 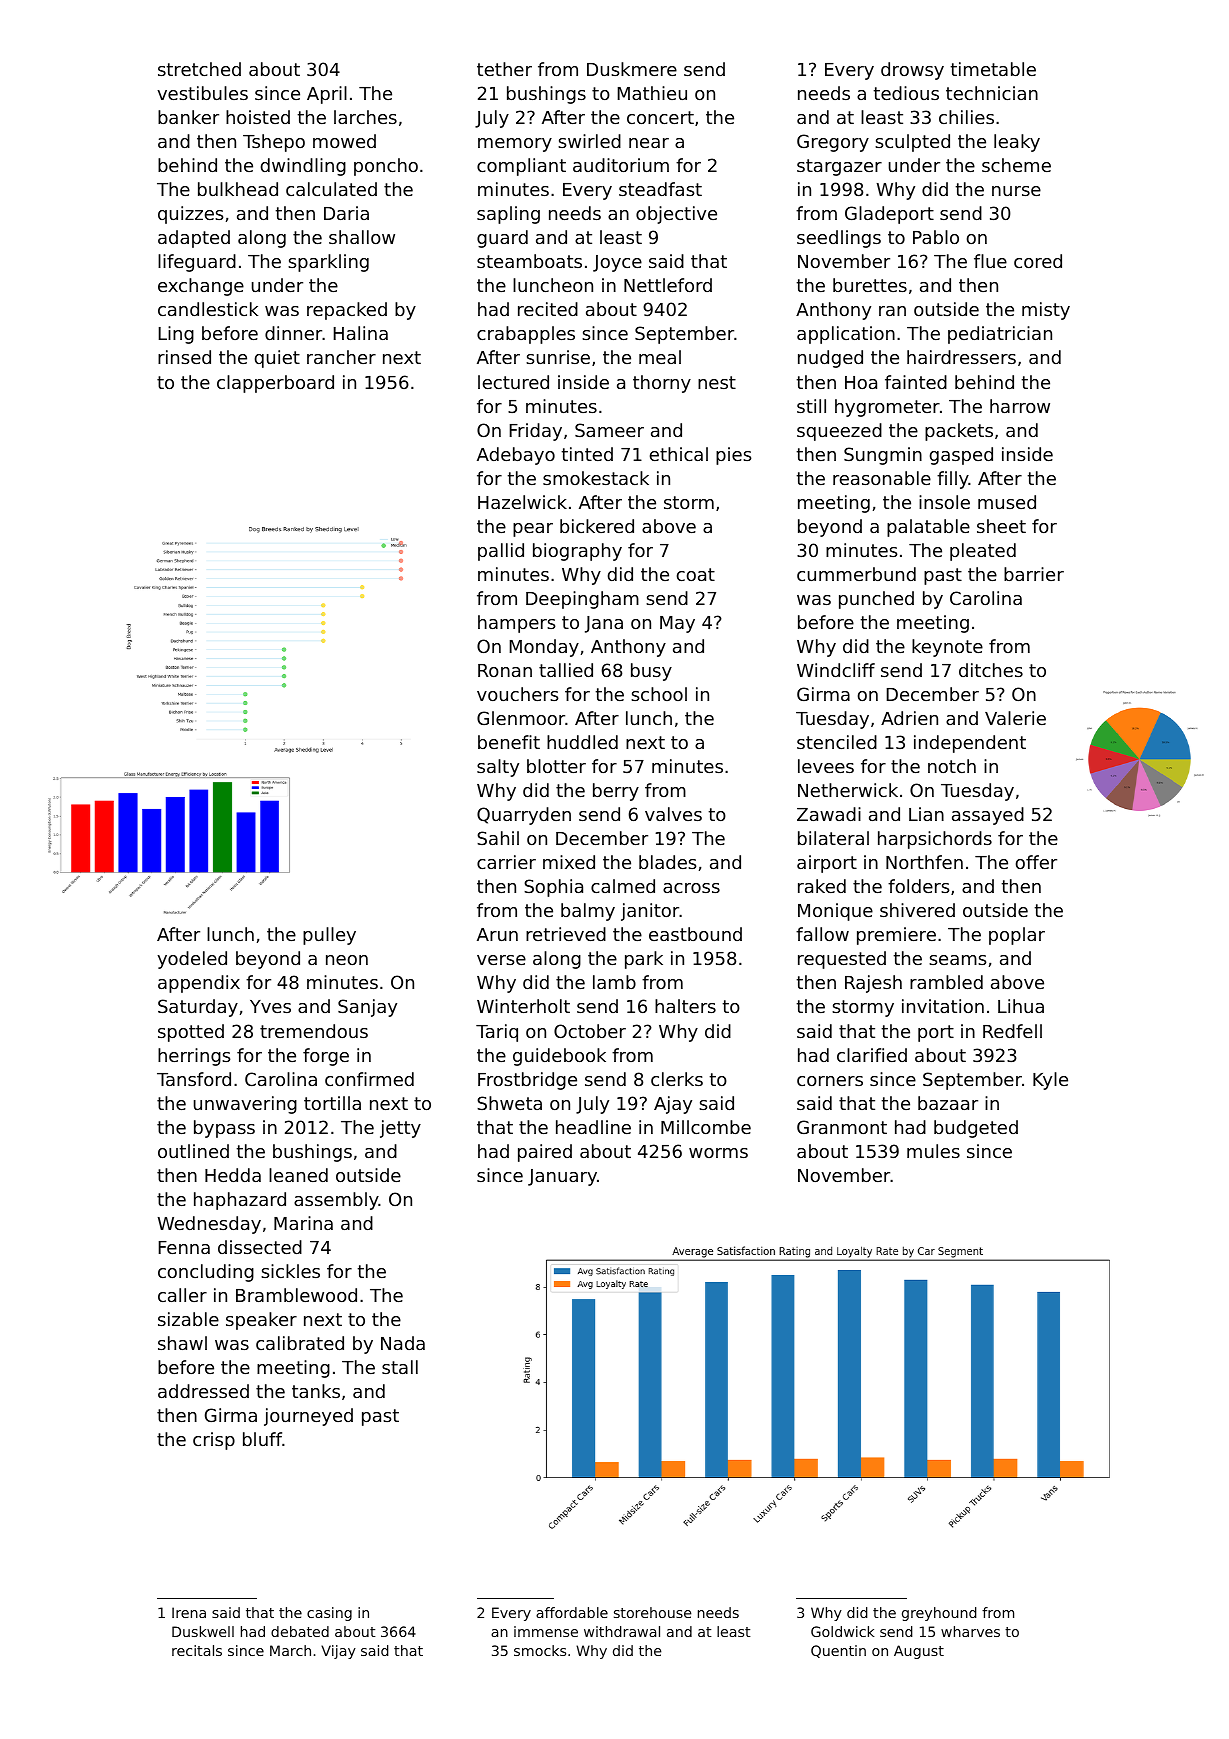 I want to click on timetable, so click(x=993, y=69).
